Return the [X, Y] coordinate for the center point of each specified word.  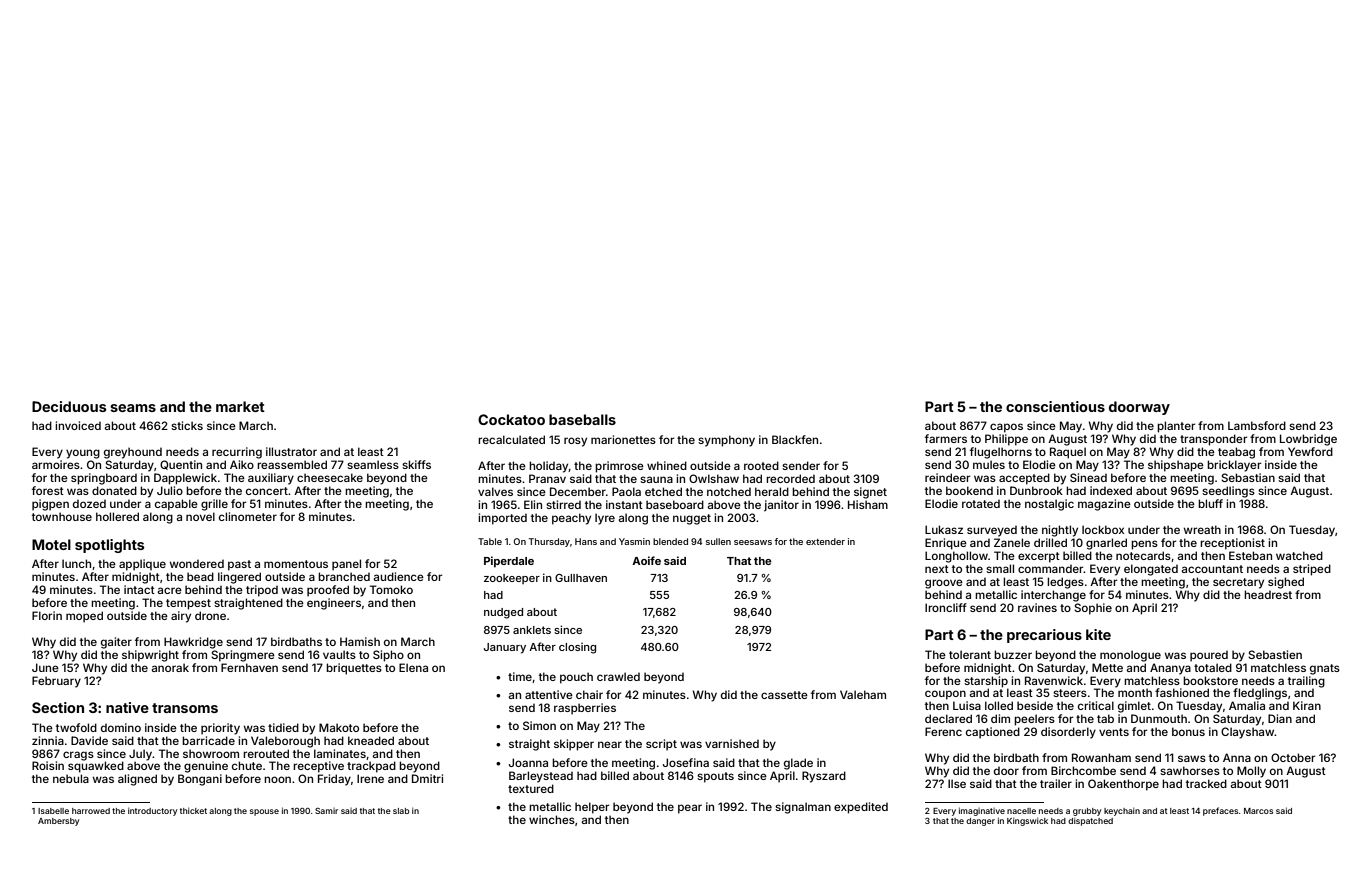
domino [121, 727]
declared [948, 718]
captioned [993, 733]
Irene [370, 778]
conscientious [1055, 406]
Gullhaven [581, 578]
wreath [1202, 529]
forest [48, 490]
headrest [1268, 594]
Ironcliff [946, 607]
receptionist [1232, 544]
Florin [47, 615]
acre [169, 590]
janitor [781, 506]
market [240, 406]
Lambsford [1257, 425]
